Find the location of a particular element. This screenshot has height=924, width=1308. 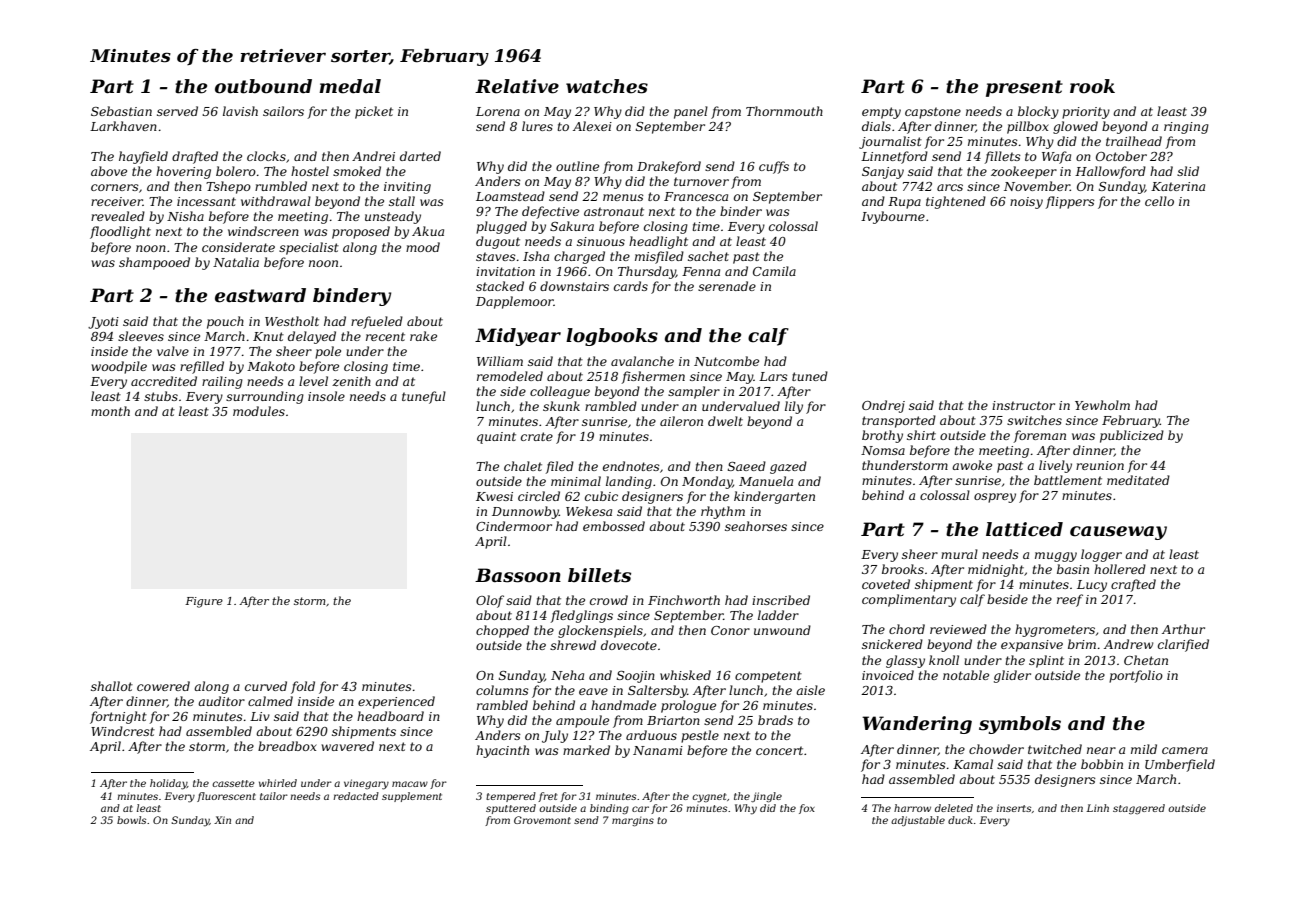

instructor is located at coordinates (1023, 405).
